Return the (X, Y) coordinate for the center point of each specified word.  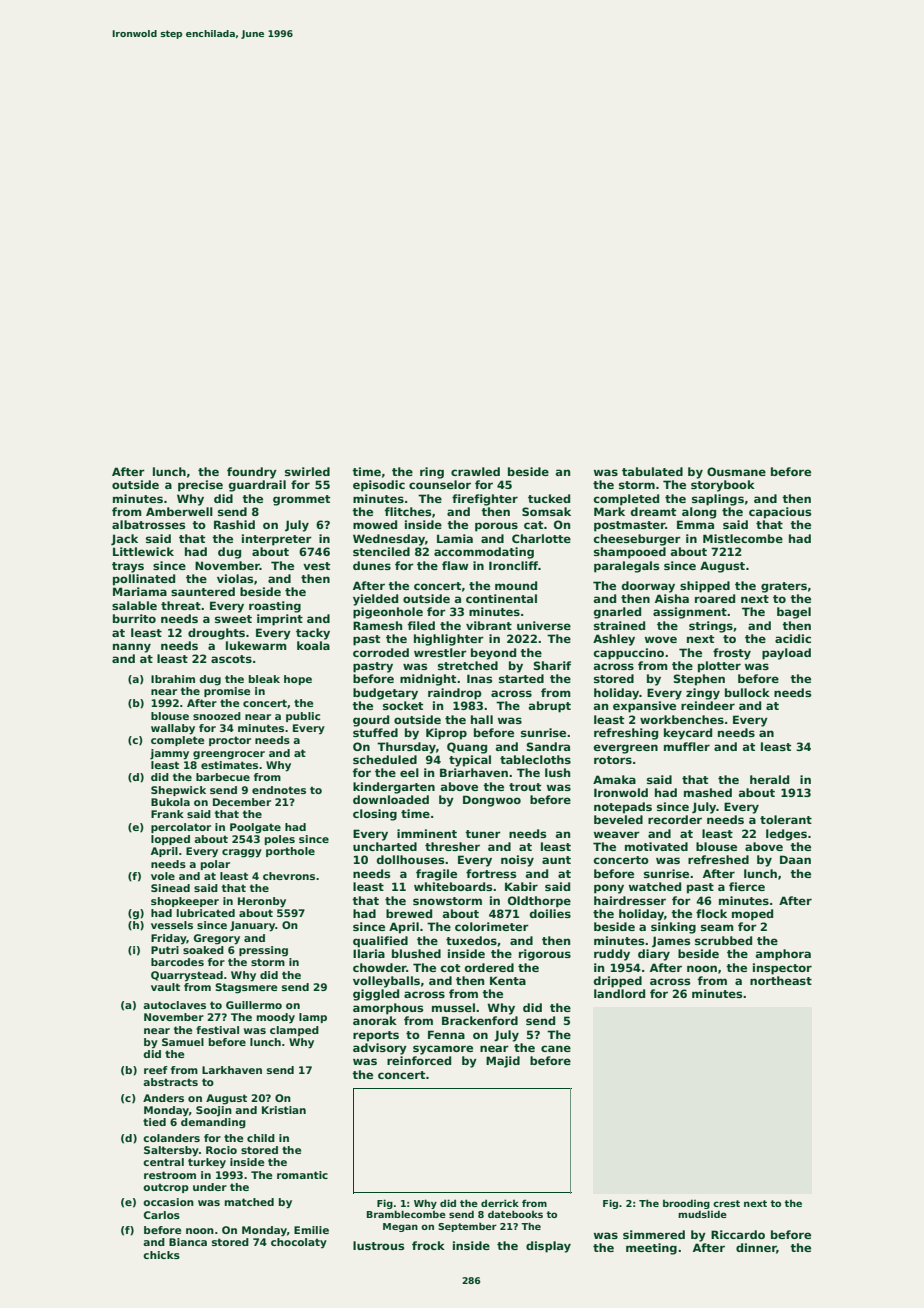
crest (726, 1203)
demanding (213, 1123)
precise (200, 486)
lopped (170, 840)
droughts (216, 634)
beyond (493, 654)
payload (786, 654)
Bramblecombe (406, 1214)
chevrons (289, 876)
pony (609, 889)
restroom (170, 1175)
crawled (475, 471)
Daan (795, 859)
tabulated (652, 471)
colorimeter (492, 926)
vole (163, 876)
